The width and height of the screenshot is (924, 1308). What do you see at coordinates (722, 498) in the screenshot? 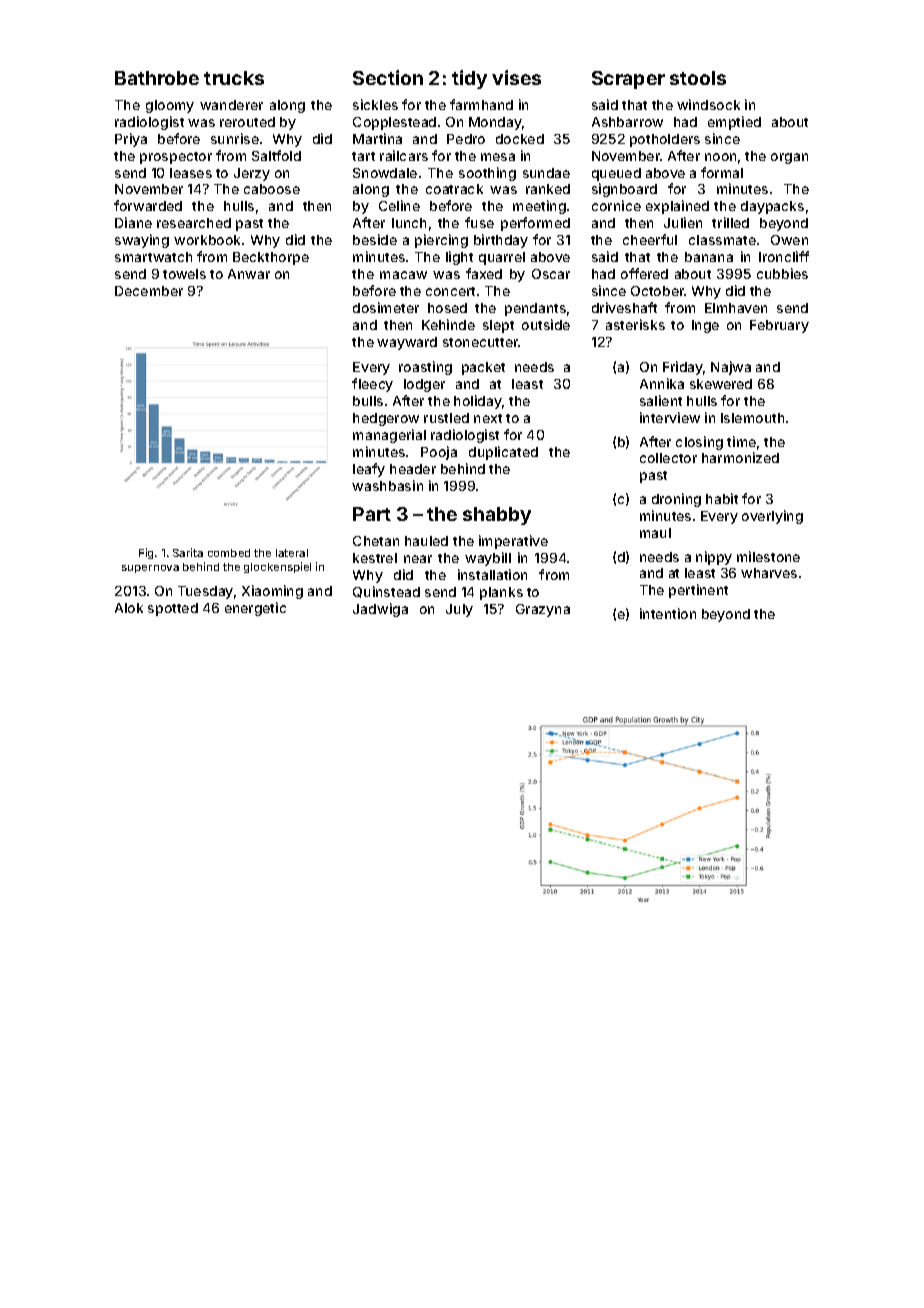
I see `habit` at bounding box center [722, 498].
